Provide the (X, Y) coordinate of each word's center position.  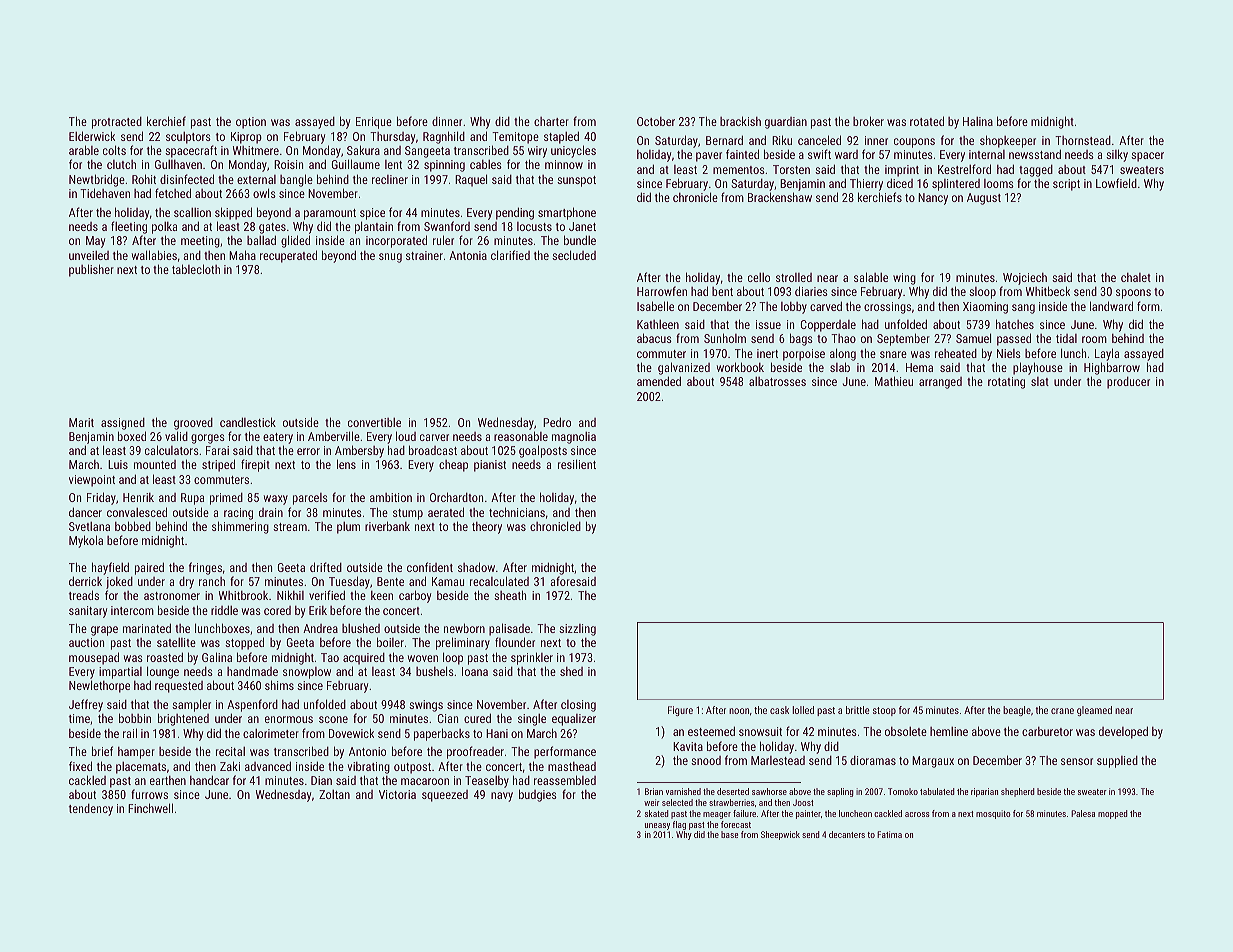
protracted (117, 123)
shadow (476, 567)
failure (744, 813)
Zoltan (334, 794)
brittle (858, 710)
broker (868, 121)
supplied (1117, 762)
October (656, 121)
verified (327, 595)
